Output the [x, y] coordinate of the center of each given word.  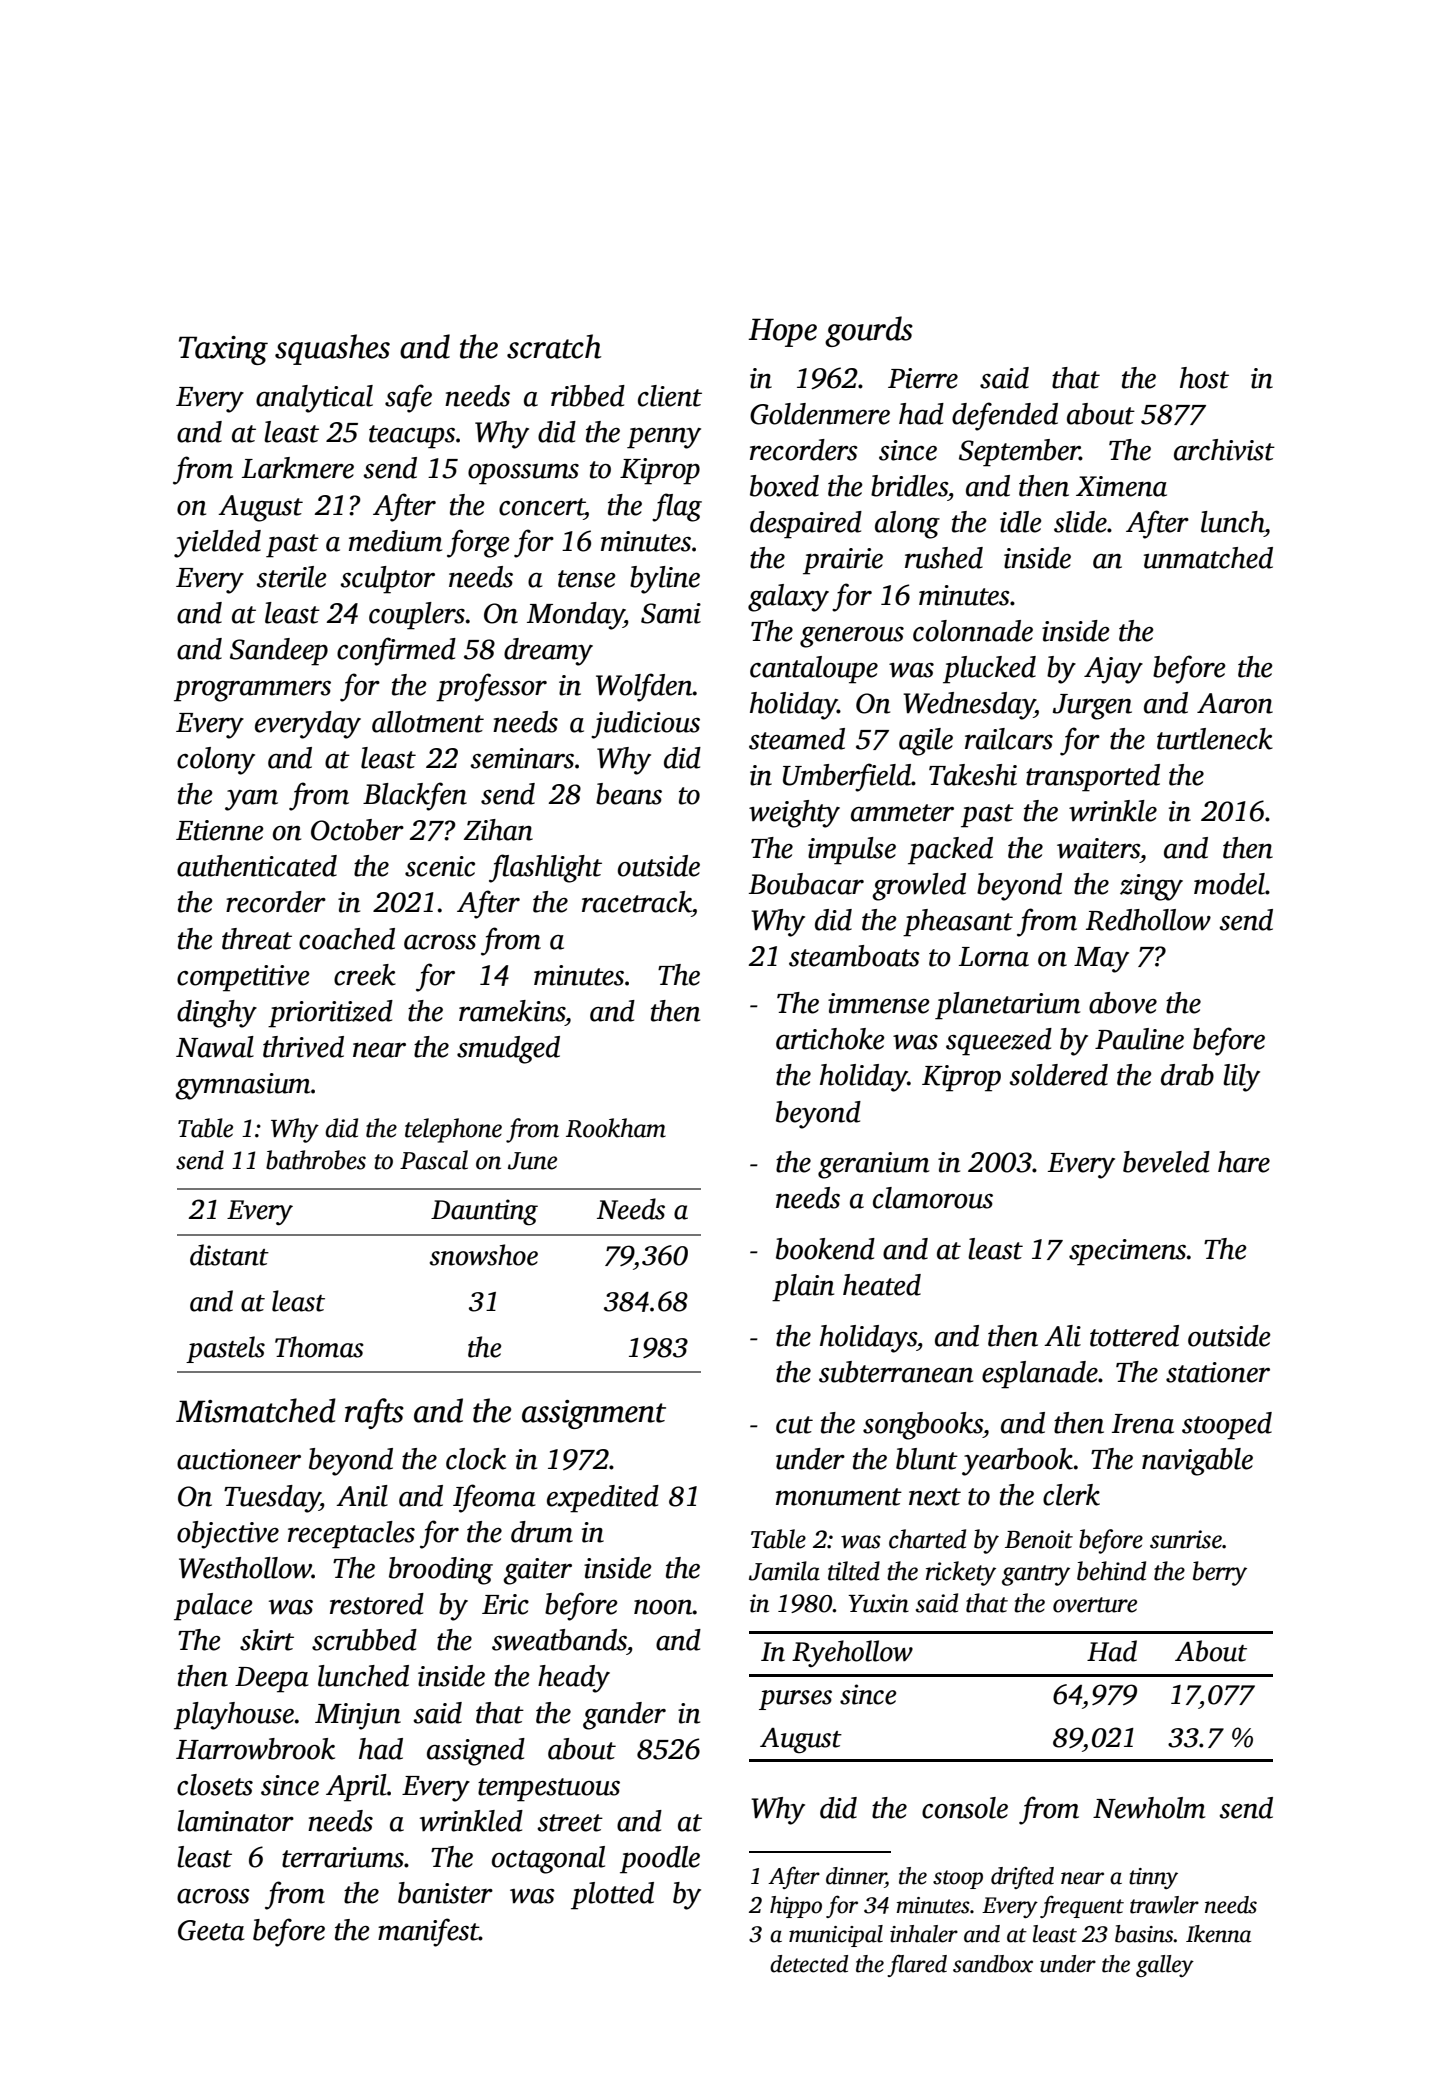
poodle [660, 1860]
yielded [217, 544]
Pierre [923, 378]
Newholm [1149, 1808]
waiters [1098, 848]
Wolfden [644, 687]
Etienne [220, 830]
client [670, 396]
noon [663, 1607]
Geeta [211, 1930]
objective [228, 1535]
